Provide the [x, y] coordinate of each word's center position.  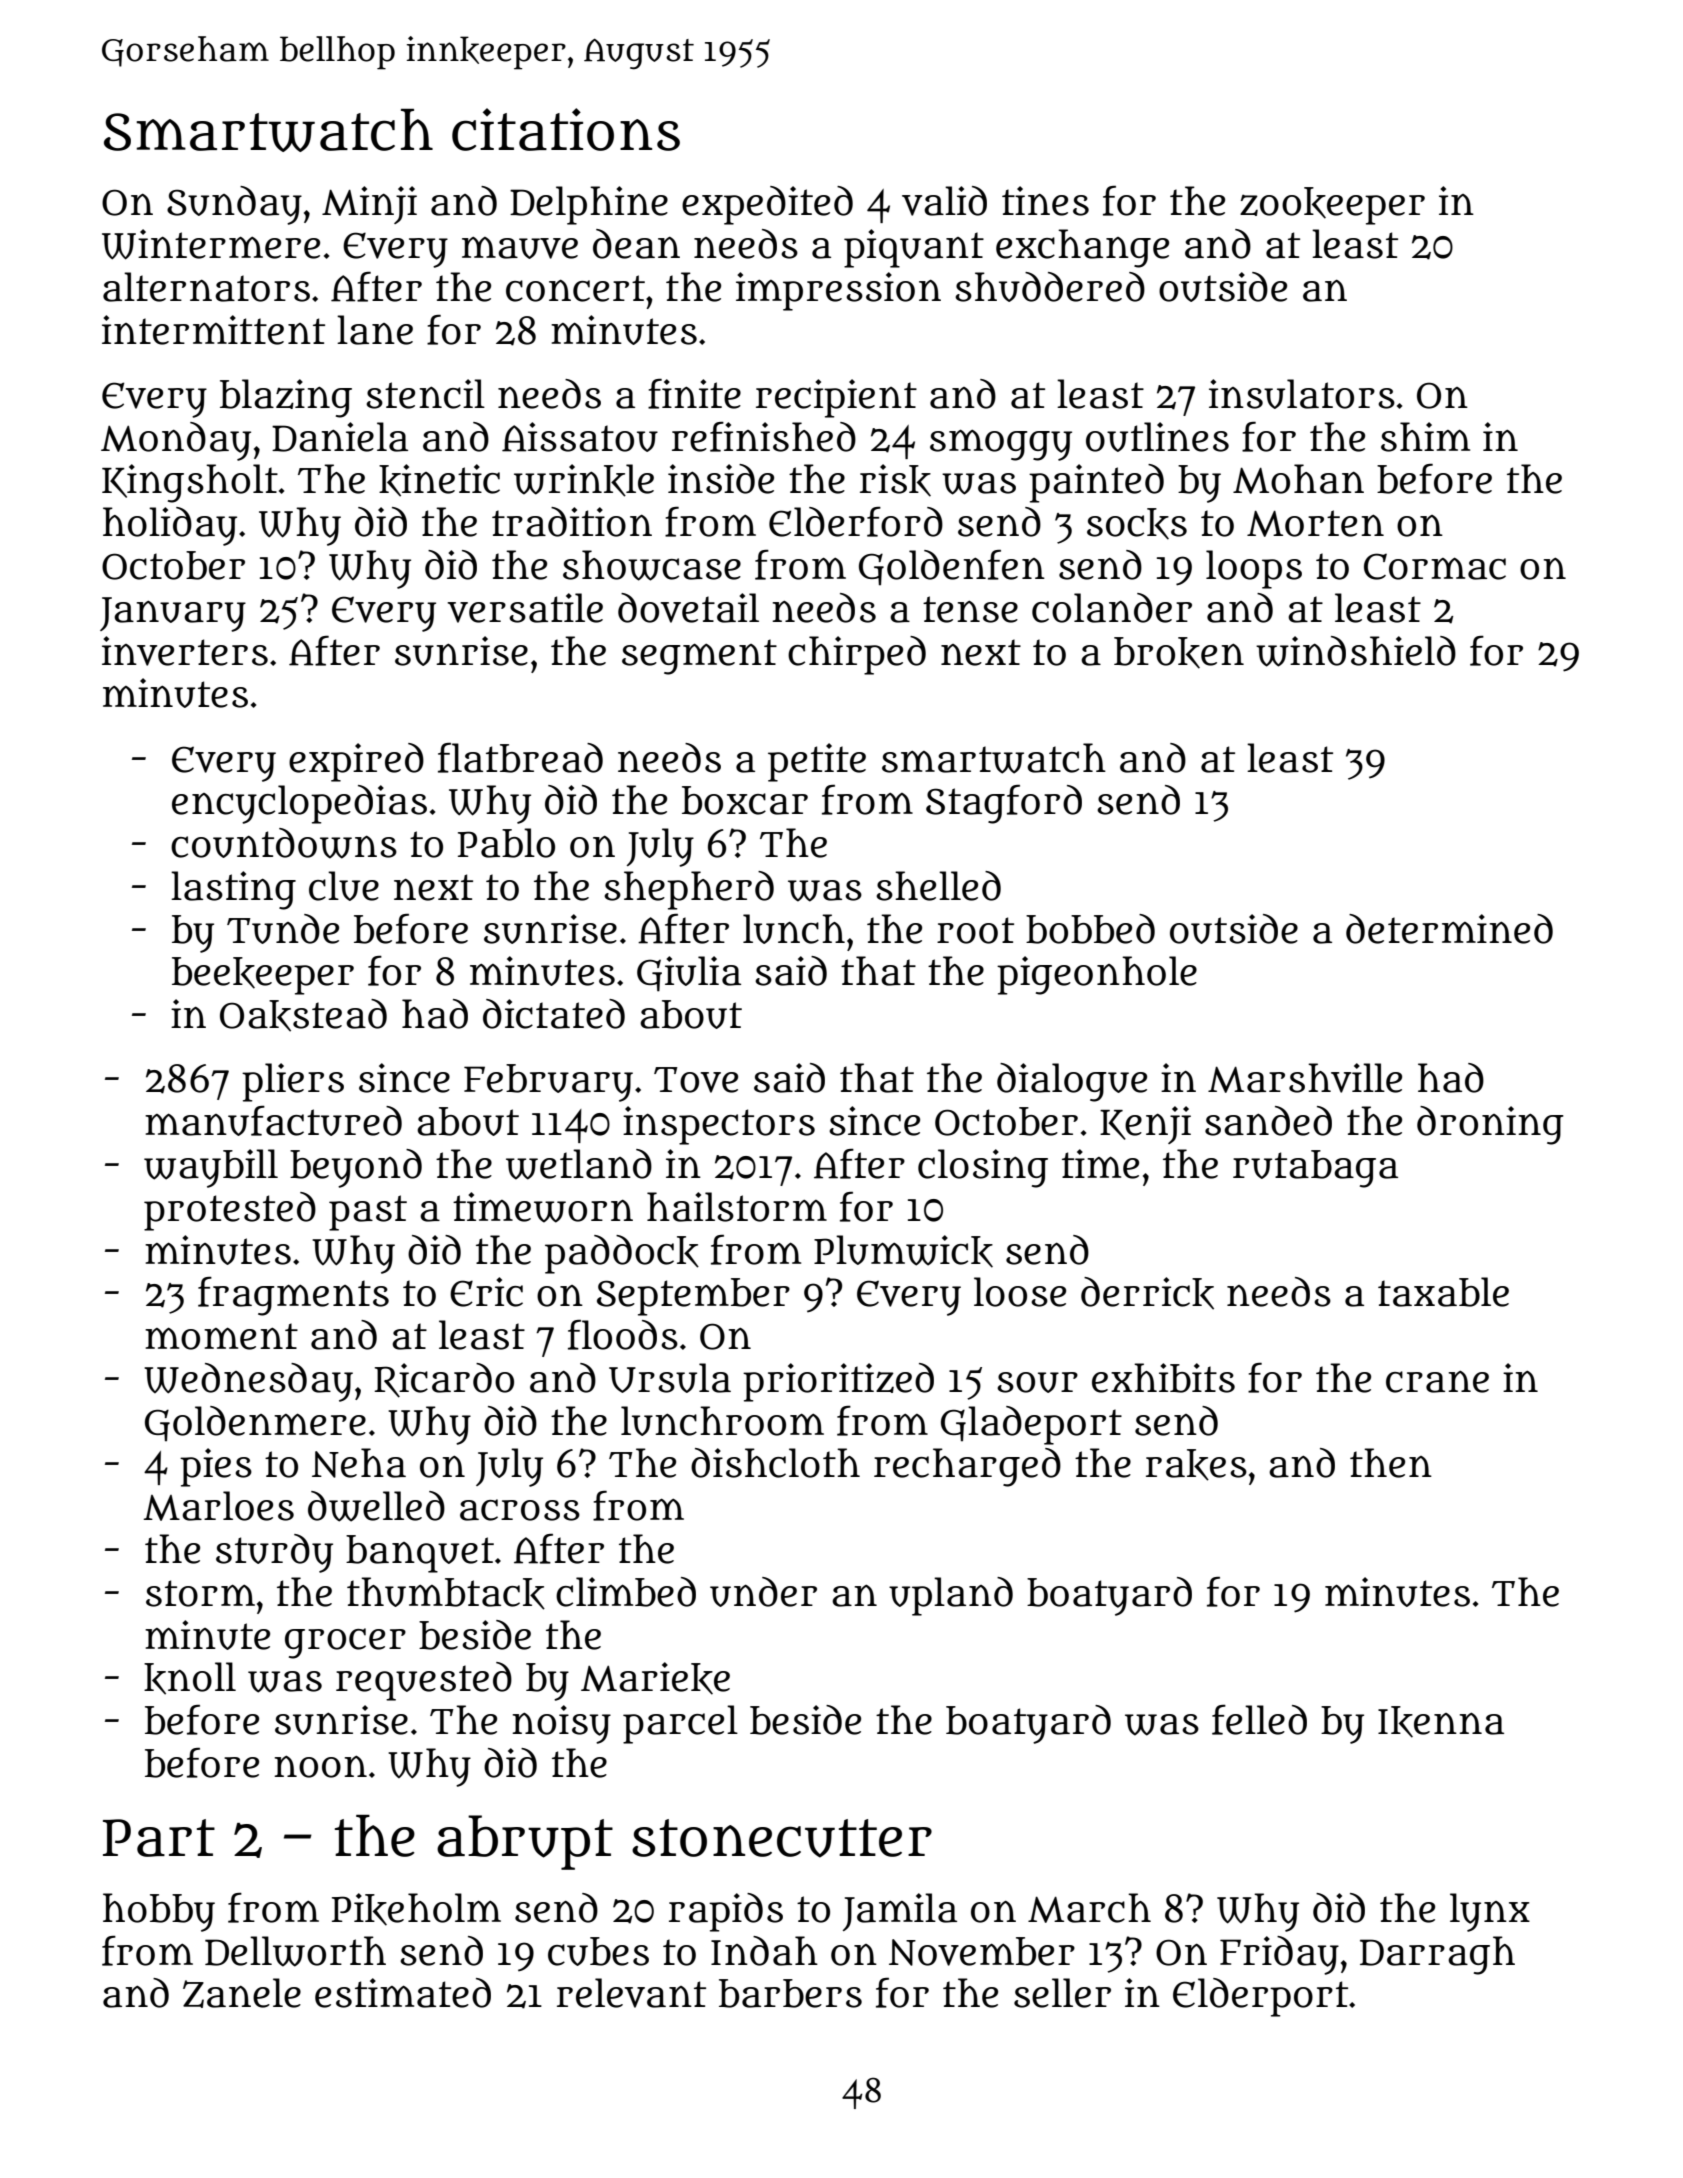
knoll [190, 1678]
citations [566, 129]
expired [356, 762]
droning [1490, 1125]
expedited [767, 205]
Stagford [1004, 804]
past [368, 1213]
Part [159, 1838]
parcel [680, 1724]
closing [983, 1168]
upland [951, 1596]
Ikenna [1441, 1722]
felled [1259, 1720]
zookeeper [1332, 206]
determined [1449, 929]
